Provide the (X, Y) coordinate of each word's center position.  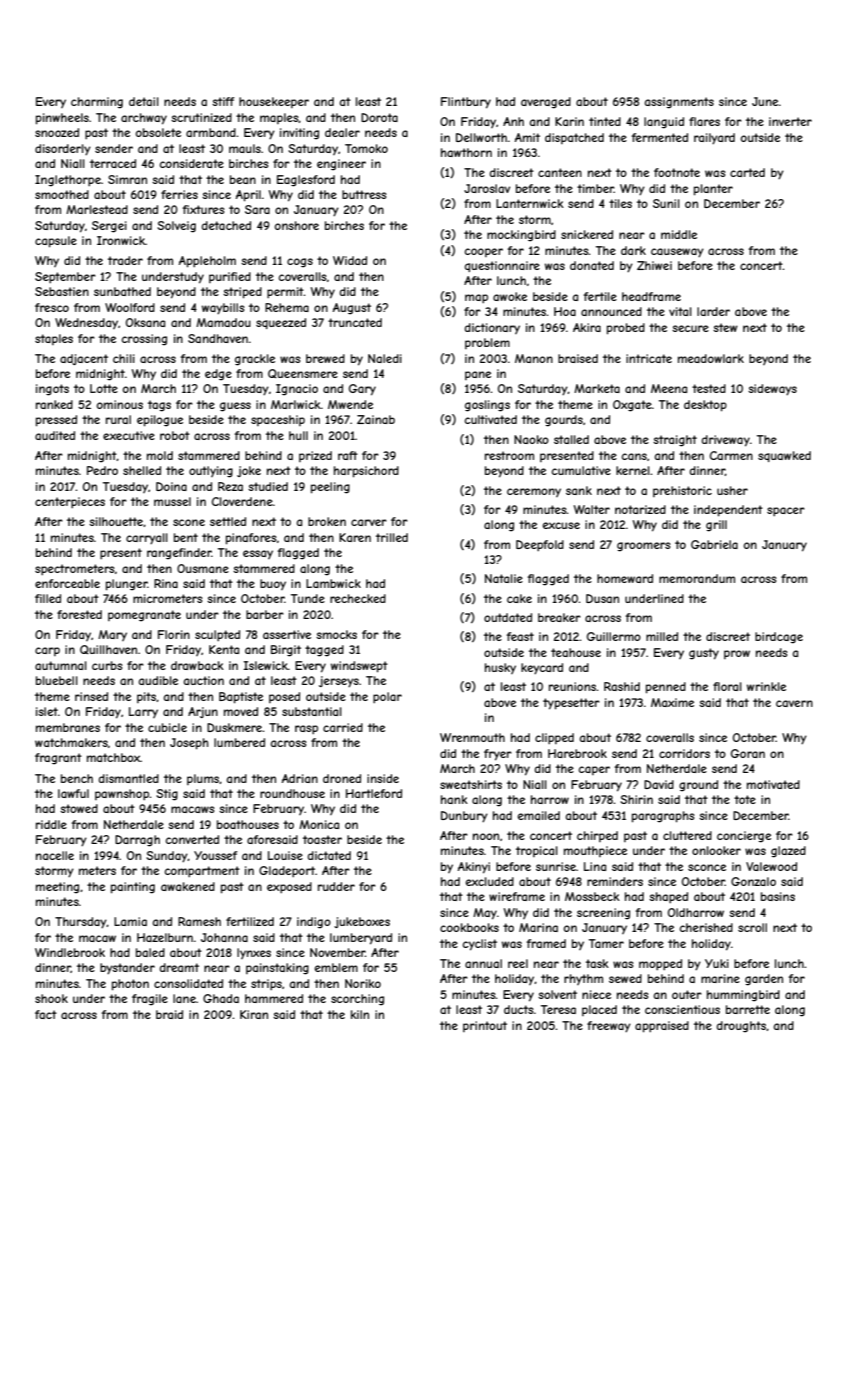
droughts (741, 1027)
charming (97, 103)
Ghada (221, 998)
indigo (314, 923)
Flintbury (466, 103)
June (765, 101)
